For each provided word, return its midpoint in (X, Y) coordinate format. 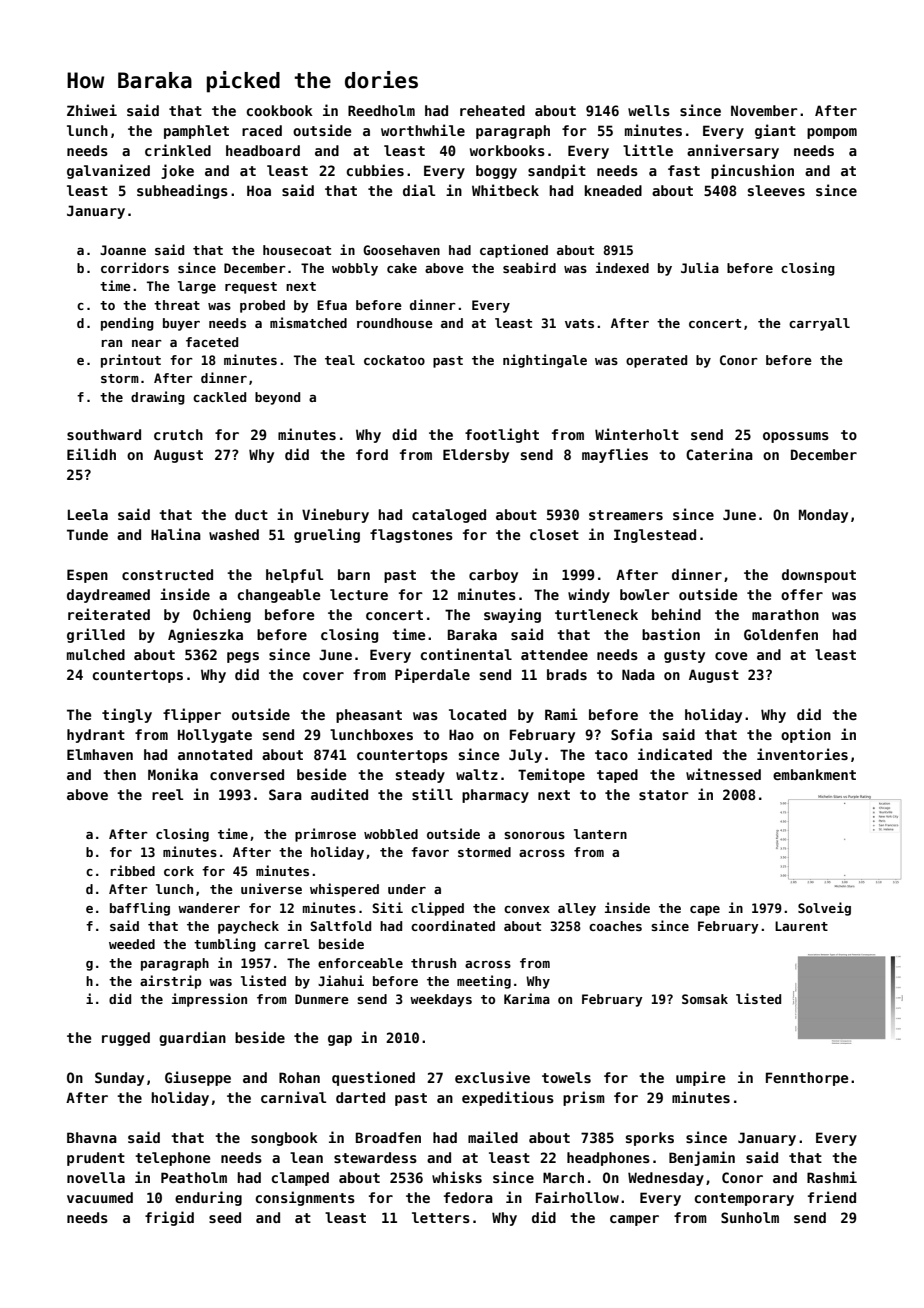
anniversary (733, 151)
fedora (468, 1197)
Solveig (824, 909)
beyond (277, 398)
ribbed (132, 870)
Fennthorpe (807, 1079)
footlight (502, 435)
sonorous (534, 835)
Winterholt (637, 434)
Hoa (259, 190)
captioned (514, 251)
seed (225, 1217)
